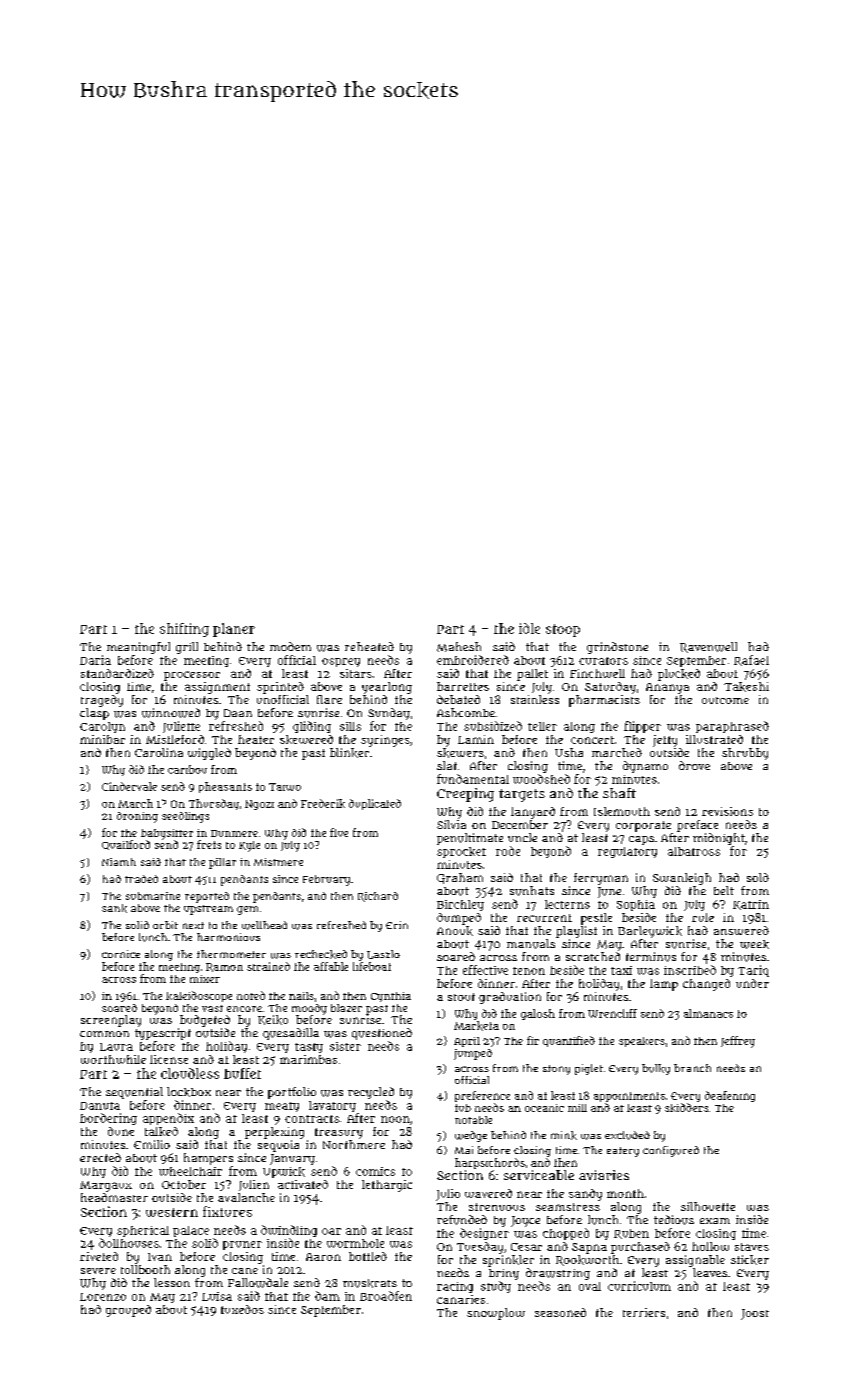 Image resolution: width=849 pixels, height=1400 pixels. What do you see at coordinates (592, 740) in the screenshot?
I see `concert` at bounding box center [592, 740].
